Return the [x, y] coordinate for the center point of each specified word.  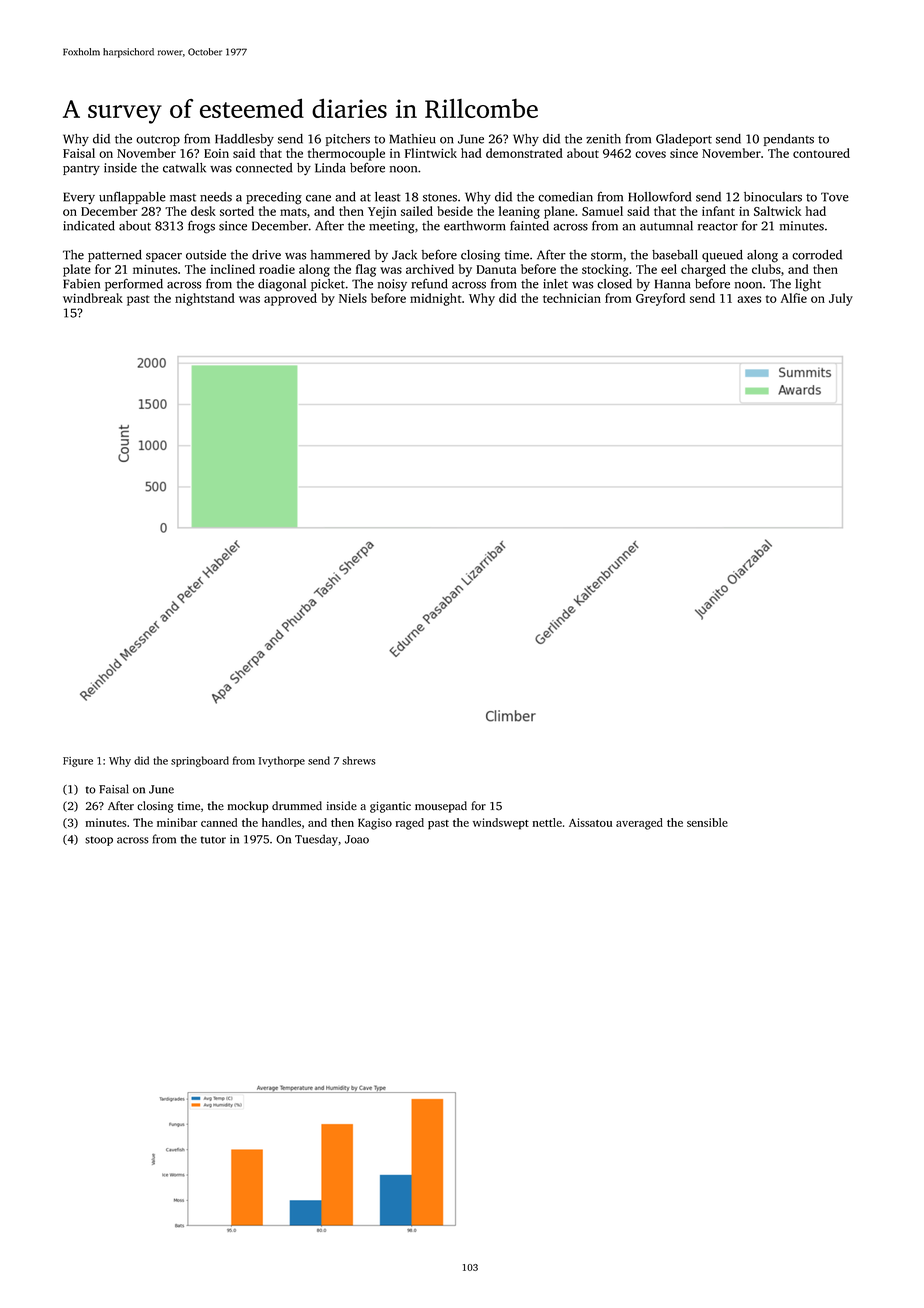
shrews [358, 760]
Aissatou [590, 822]
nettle [547, 822]
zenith [603, 139]
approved [290, 299]
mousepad [441, 807]
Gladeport [684, 140]
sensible [707, 822]
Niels [353, 298]
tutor [213, 840]
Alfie [793, 298]
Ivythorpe [282, 761]
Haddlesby [244, 140]
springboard [200, 761]
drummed [297, 805]
